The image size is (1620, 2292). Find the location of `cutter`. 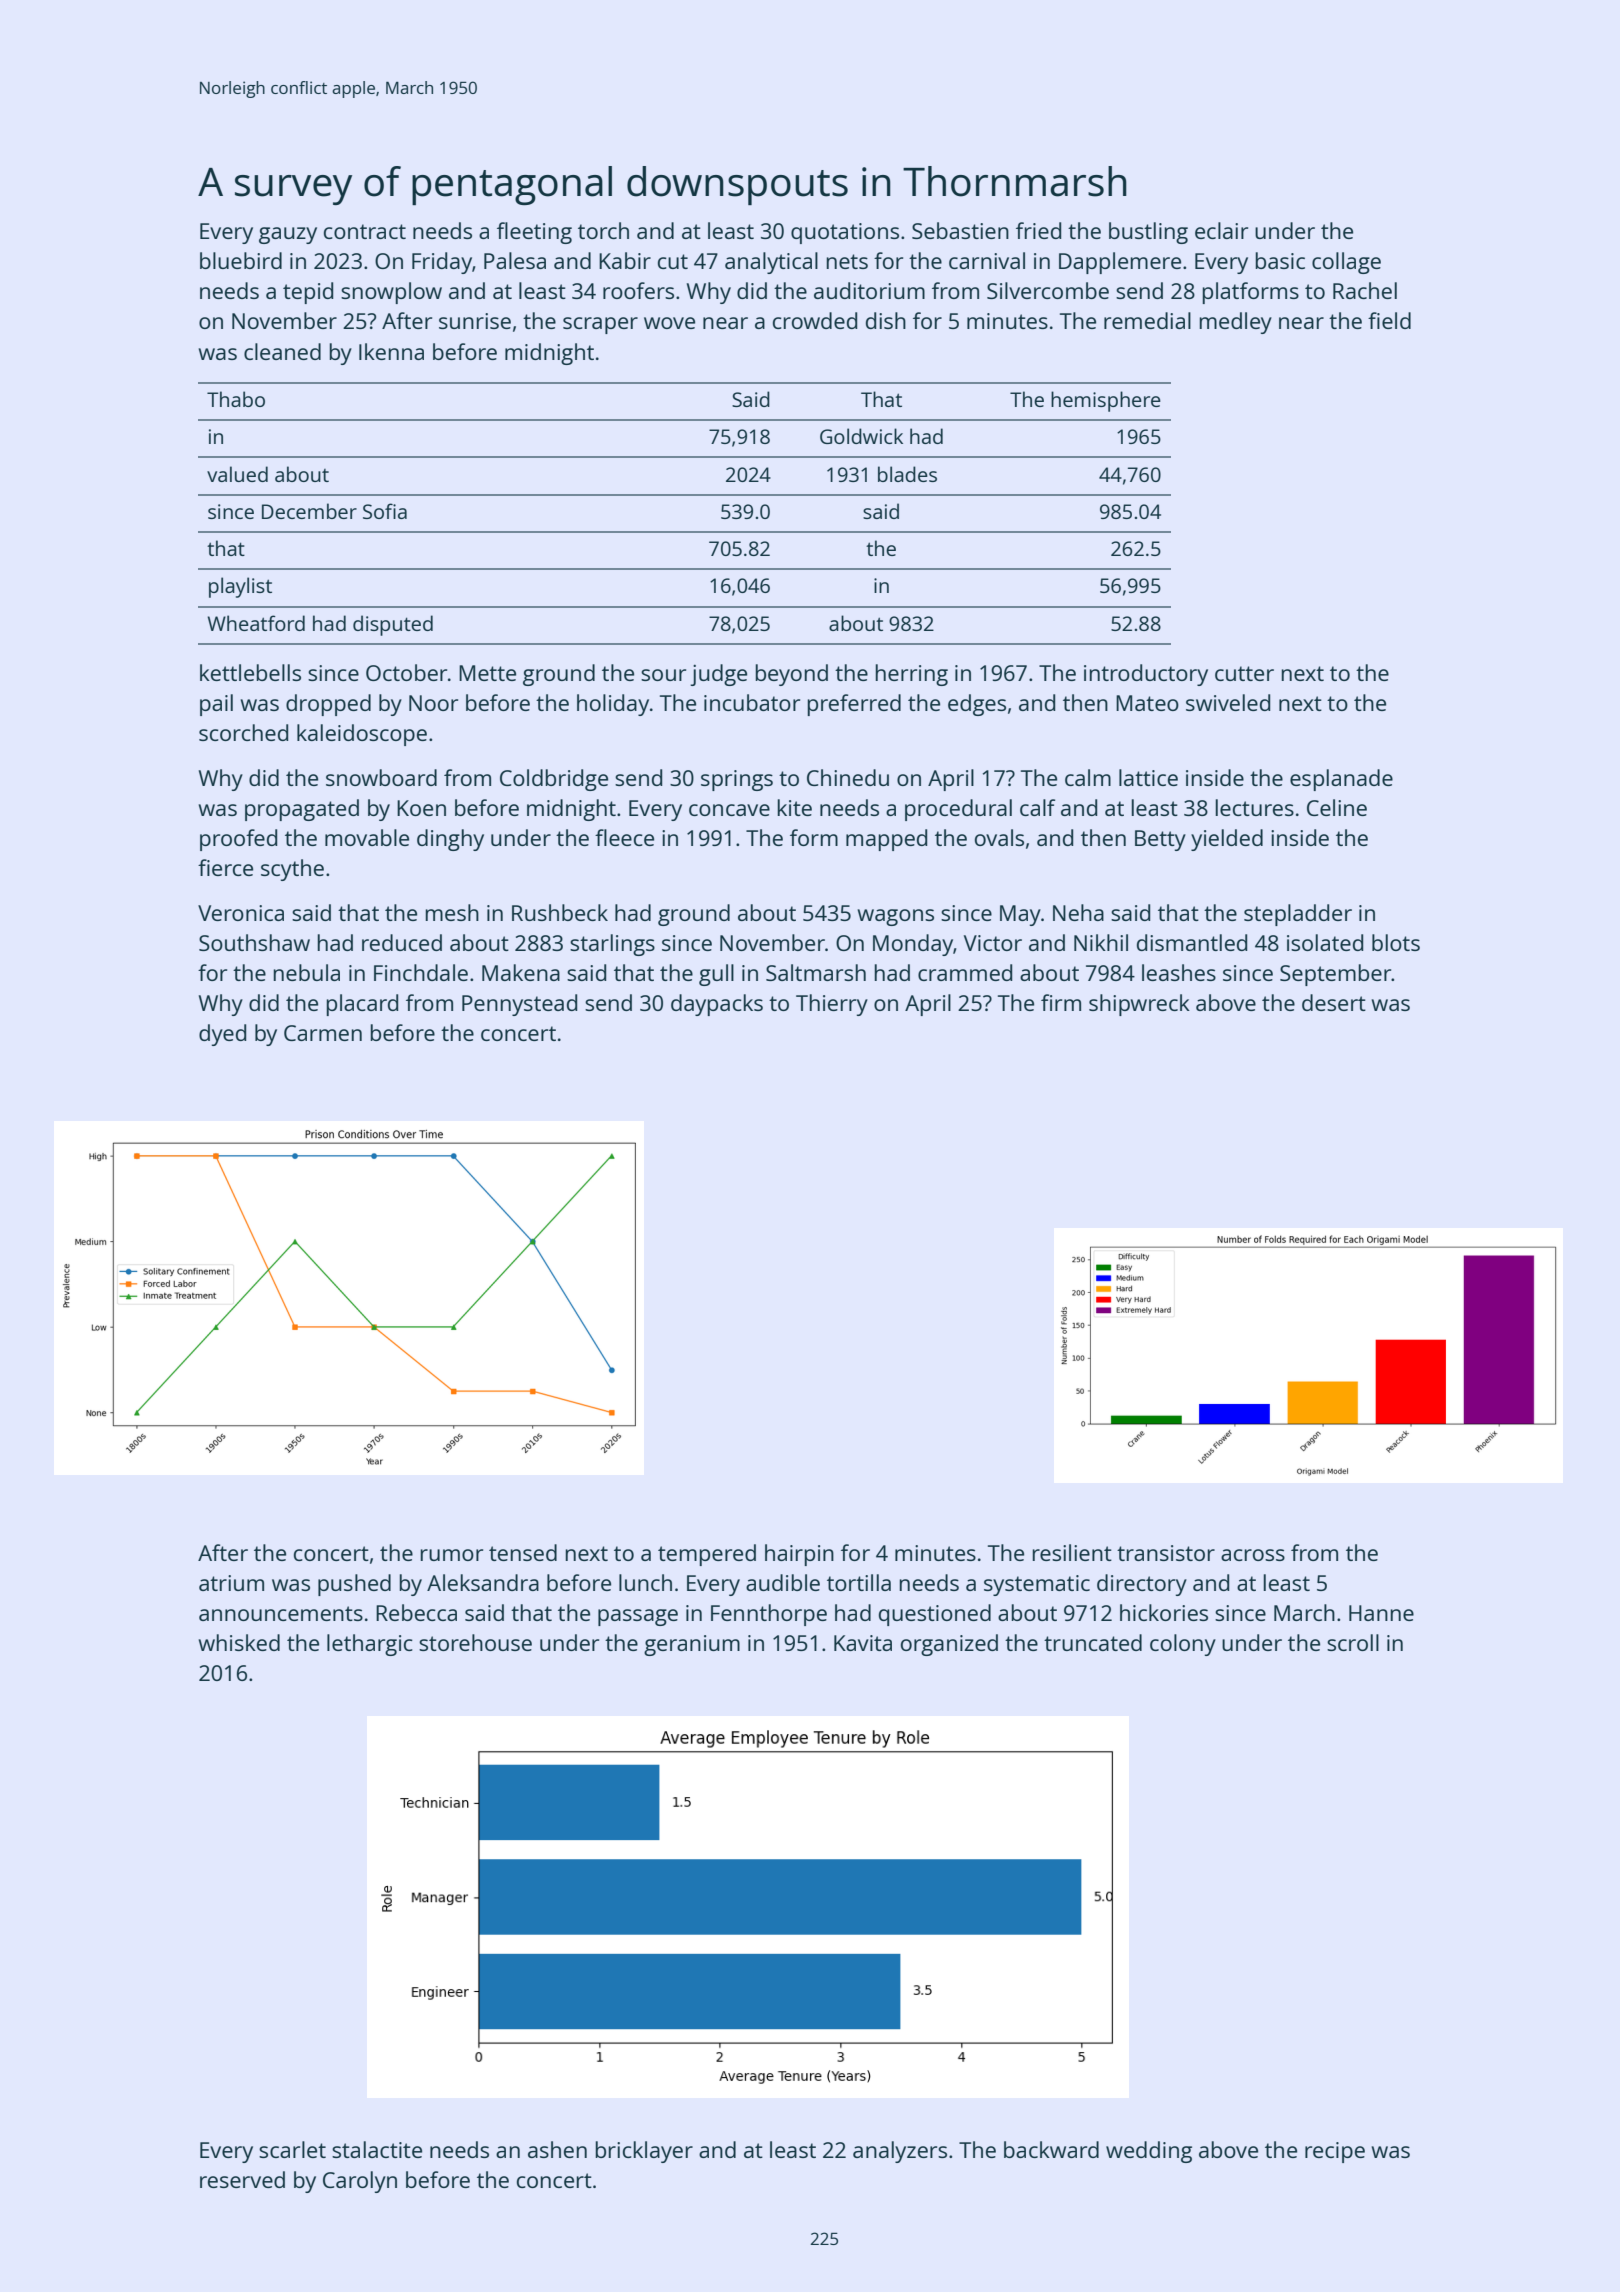

cutter is located at coordinates (1244, 673).
